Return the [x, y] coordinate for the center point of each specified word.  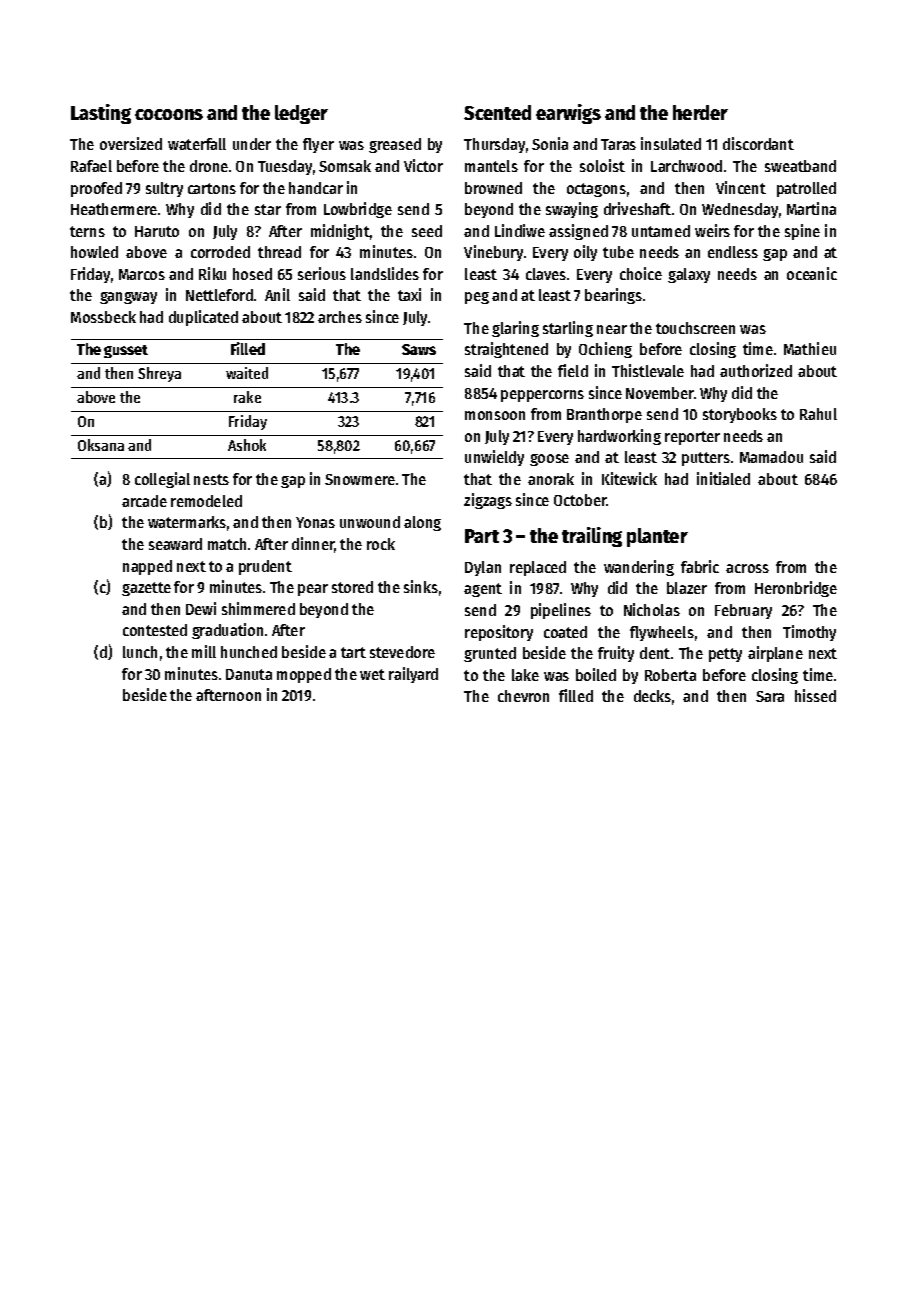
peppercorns [542, 396]
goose [549, 460]
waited [247, 373]
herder [700, 112]
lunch [140, 652]
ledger [301, 114]
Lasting [101, 114]
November [660, 393]
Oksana [101, 445]
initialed [723, 478]
